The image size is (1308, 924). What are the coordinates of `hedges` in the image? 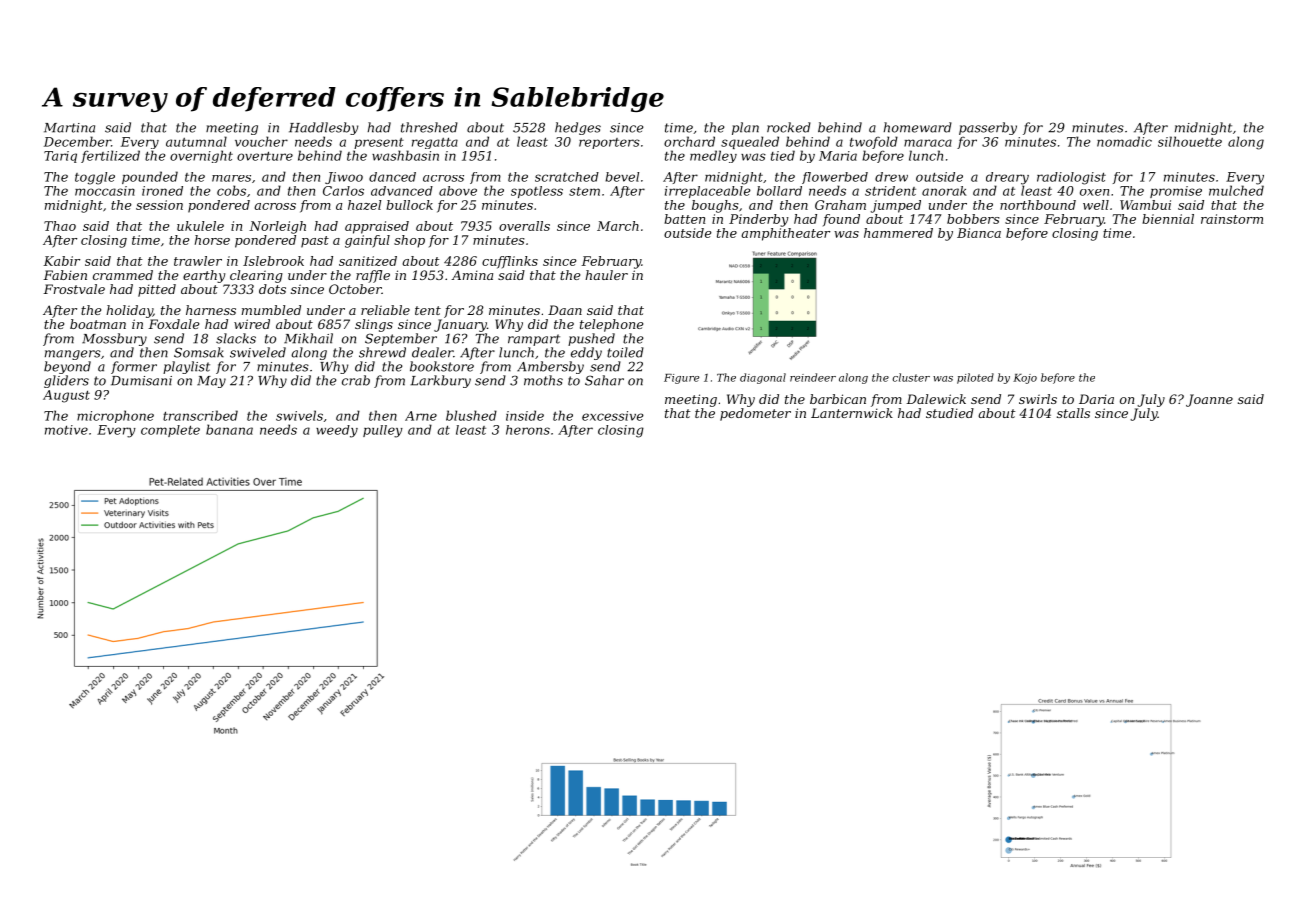 It's located at (578, 128).
